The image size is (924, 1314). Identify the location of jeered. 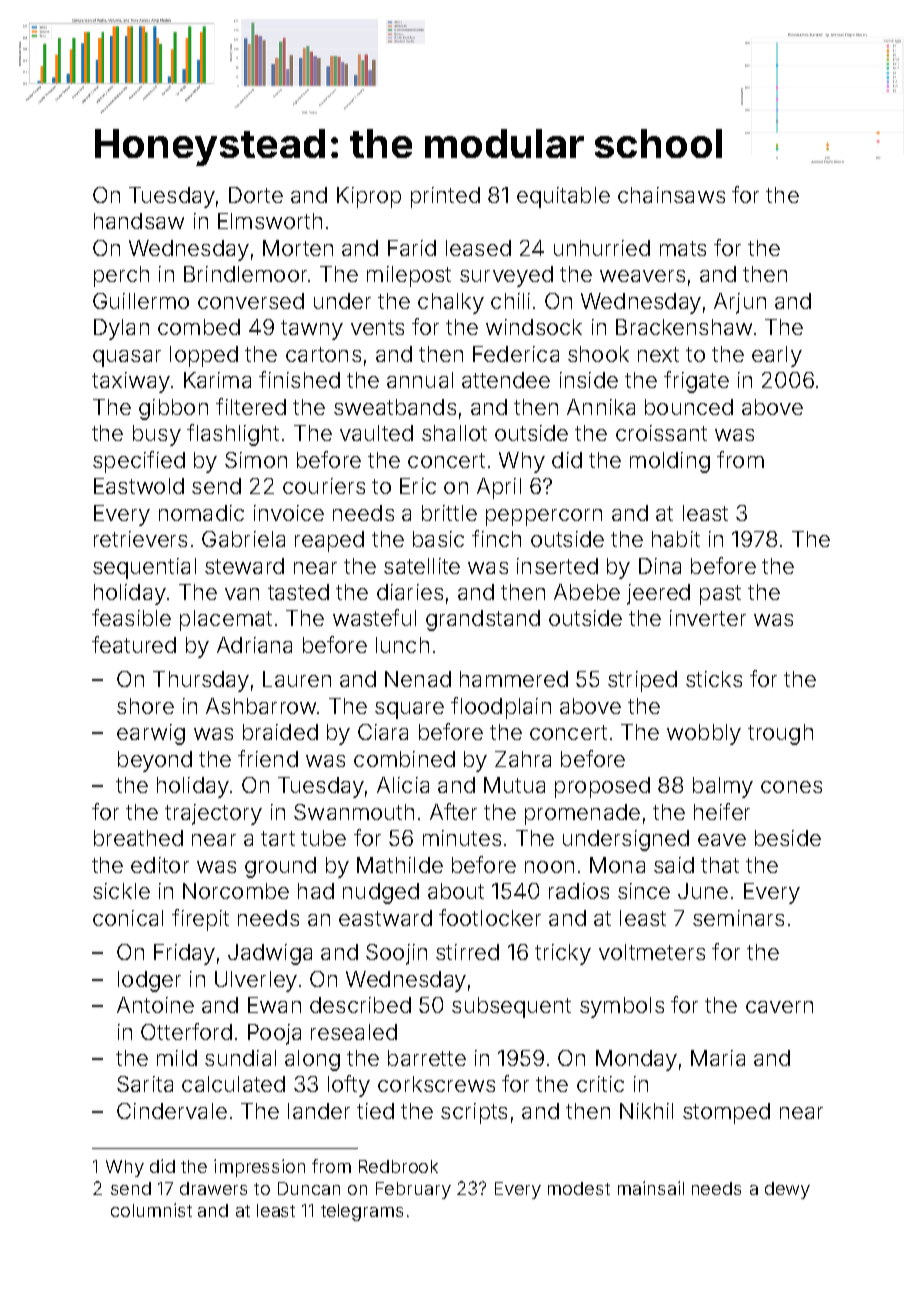
(658, 594).
